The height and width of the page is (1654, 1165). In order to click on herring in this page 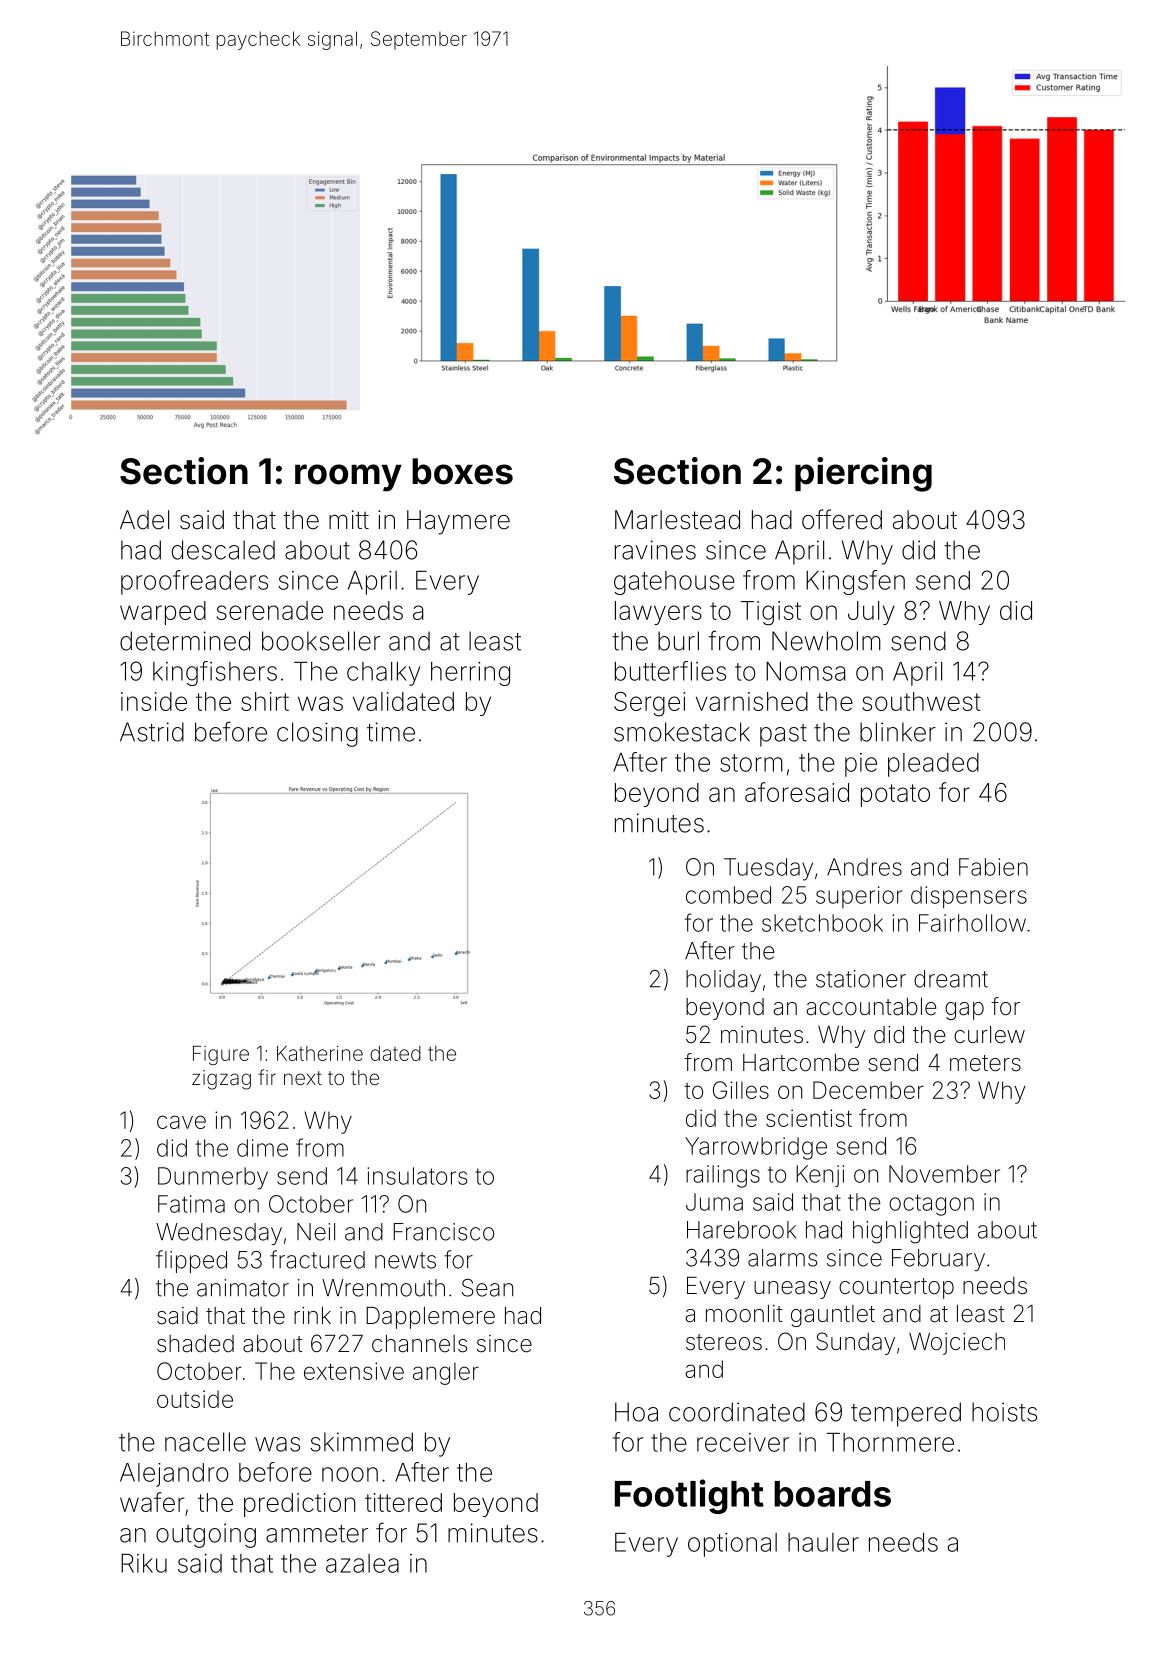, I will do `click(470, 674)`.
